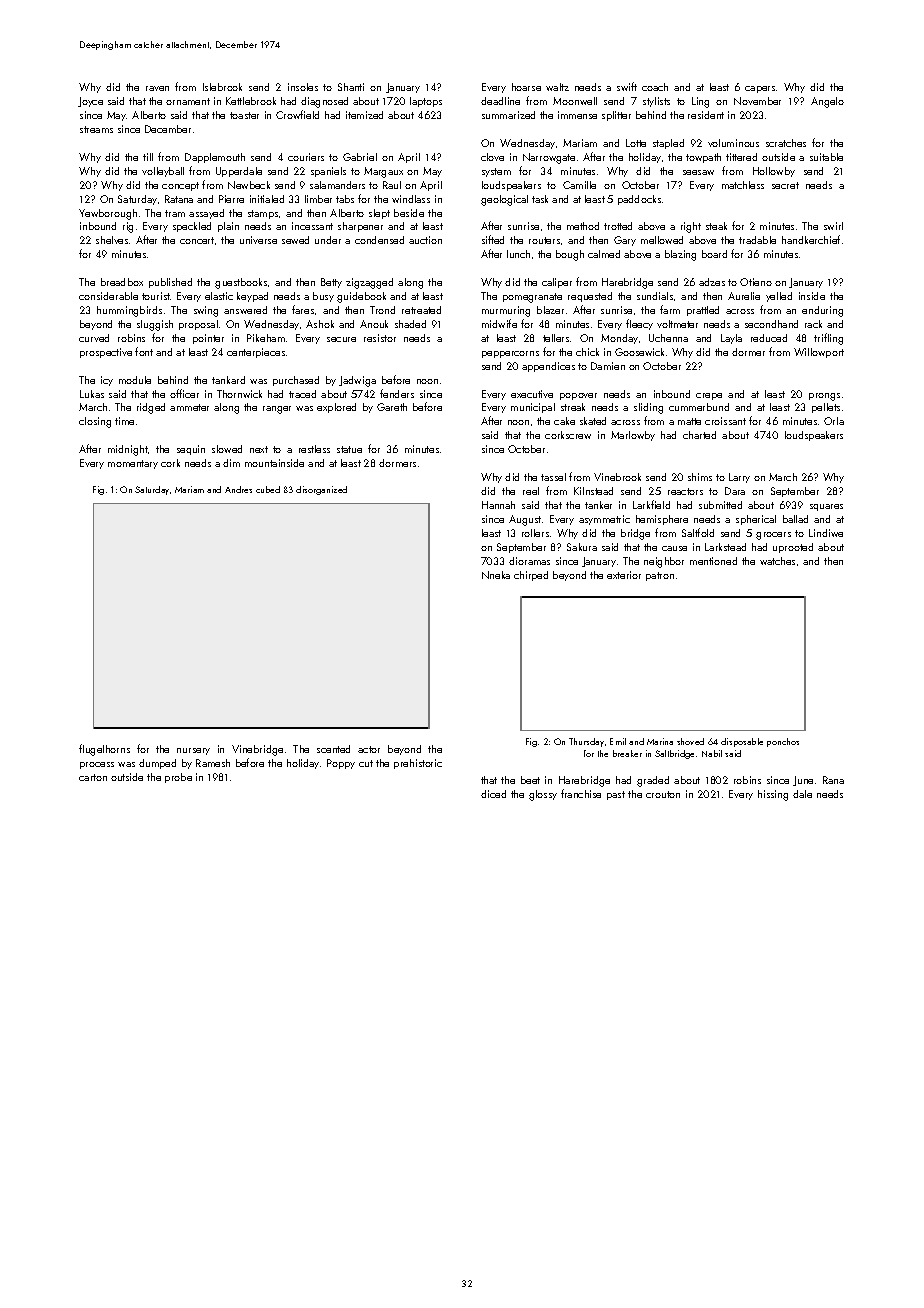  Describe the element at coordinates (773, 795) in the document. I see `hissing` at that location.
